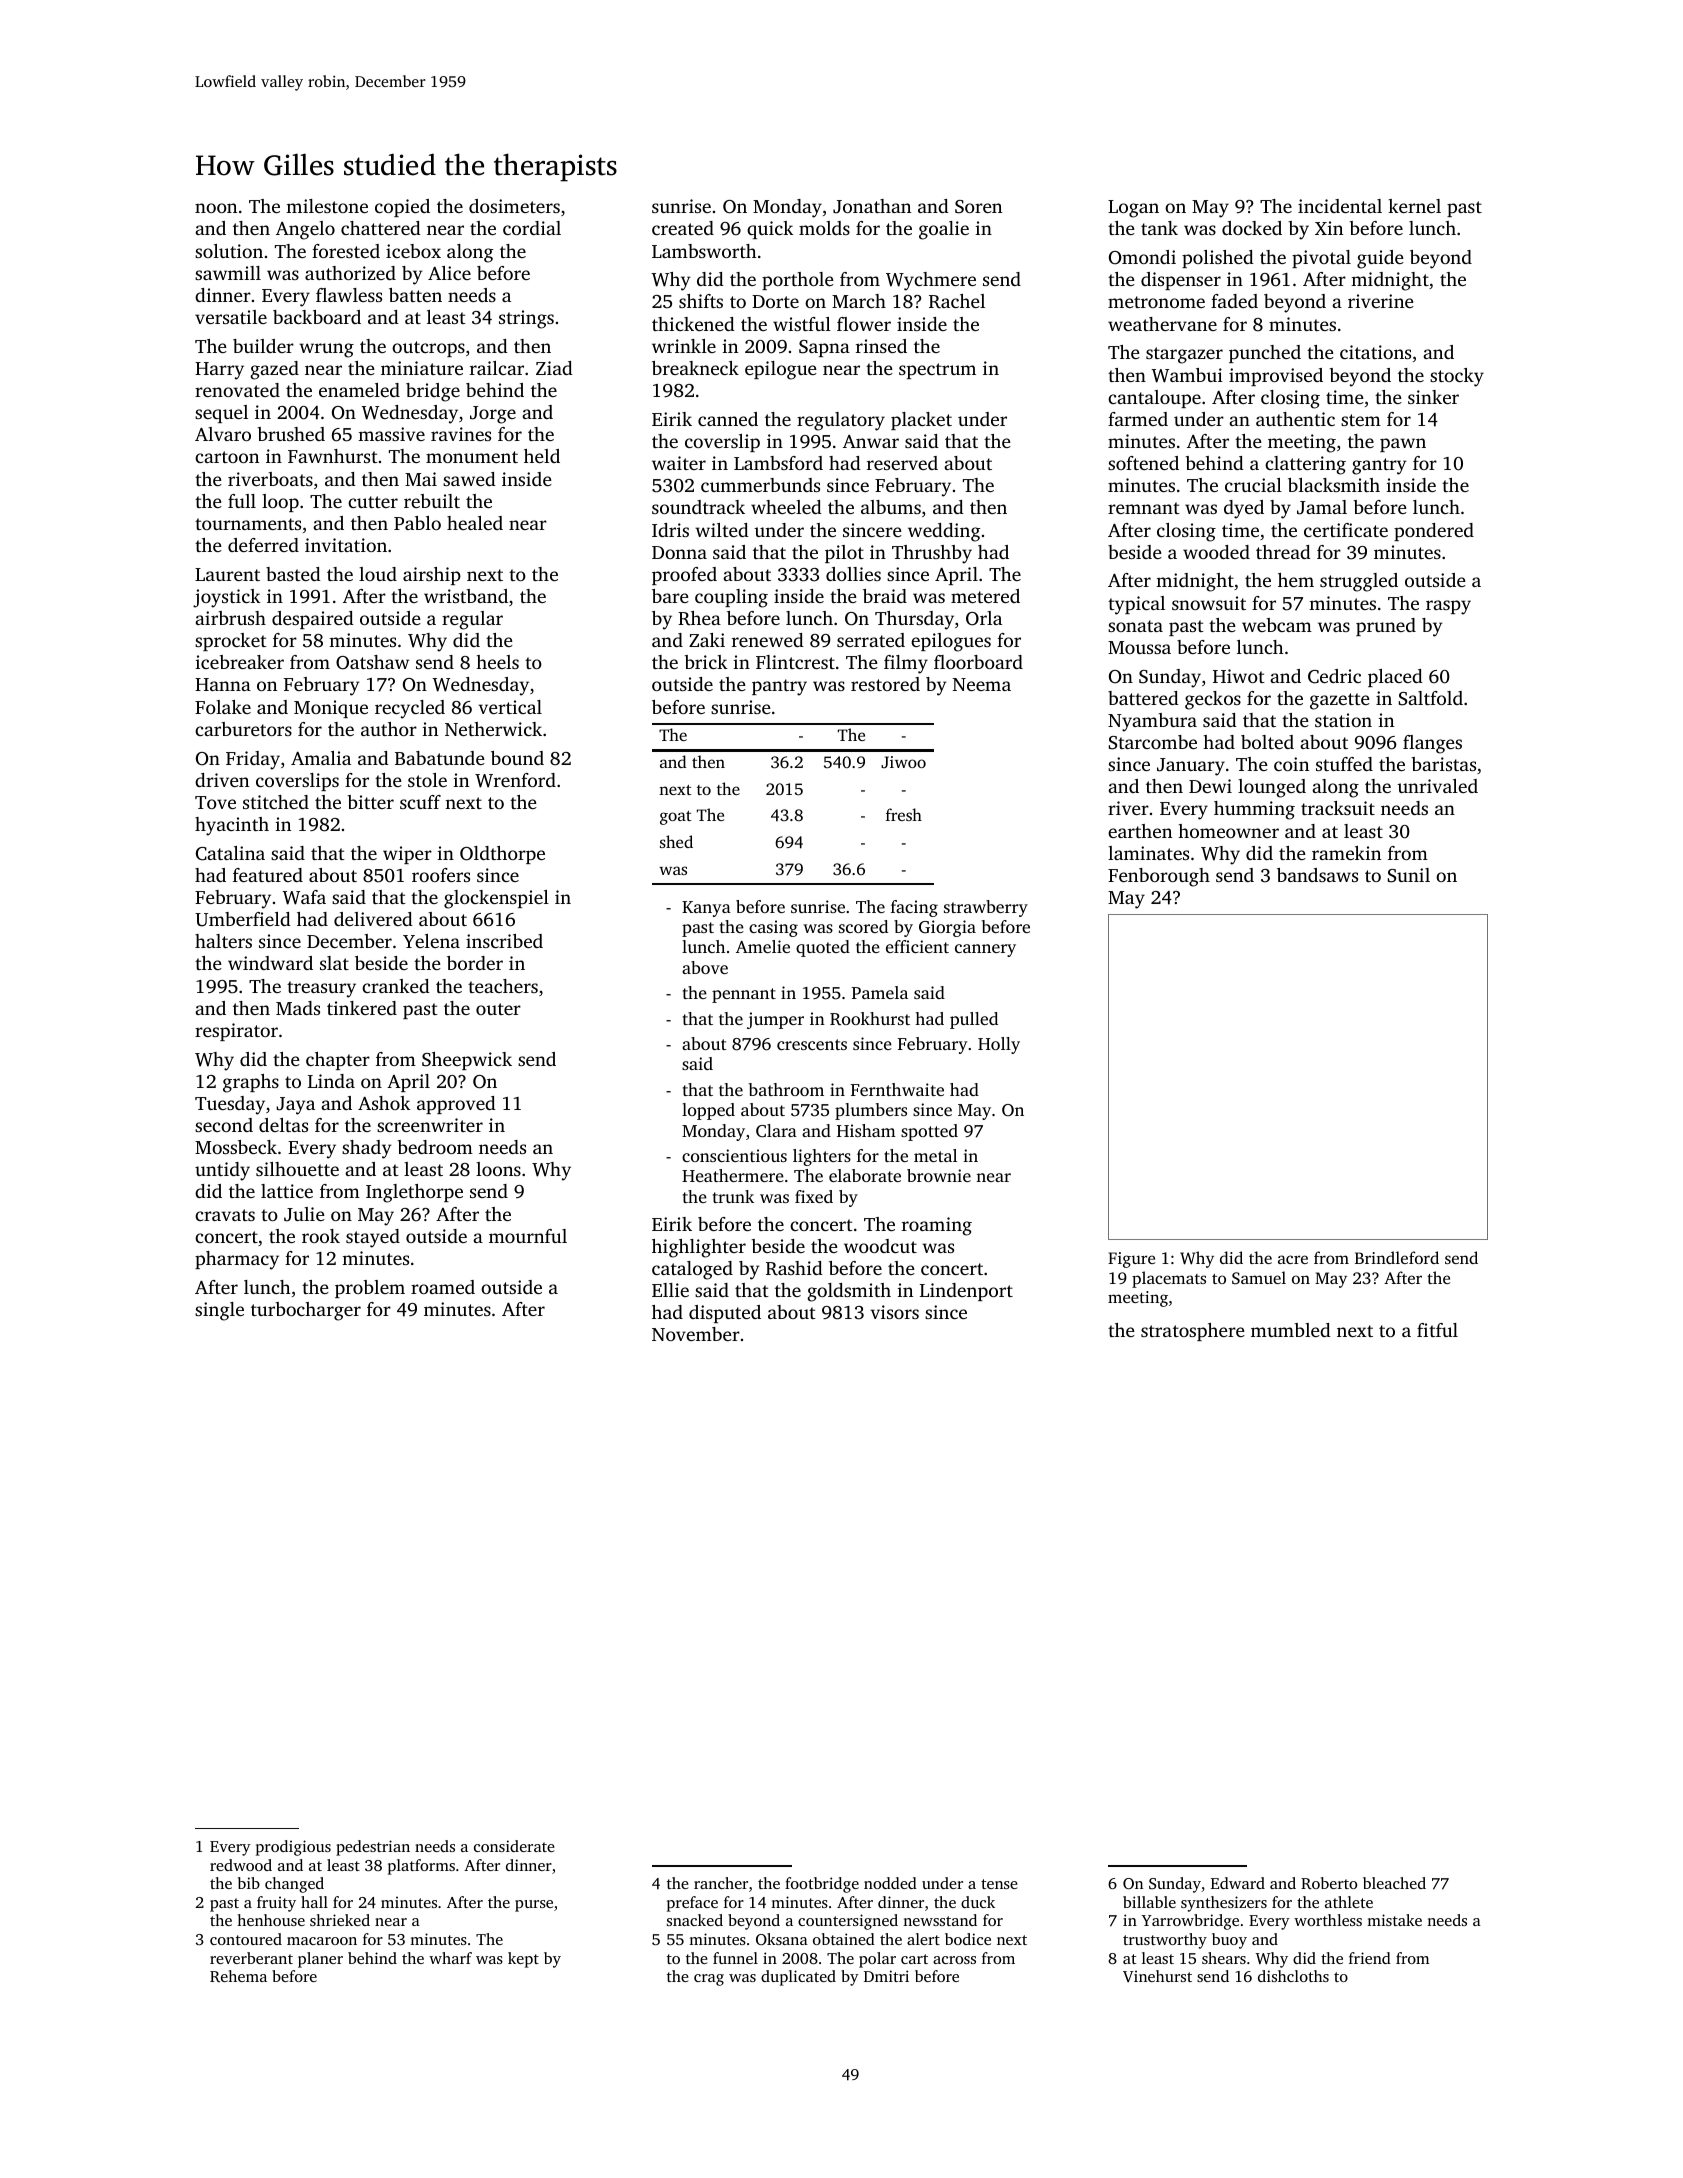 This page has width=1683, height=2178. I want to click on spectrum, so click(937, 371).
